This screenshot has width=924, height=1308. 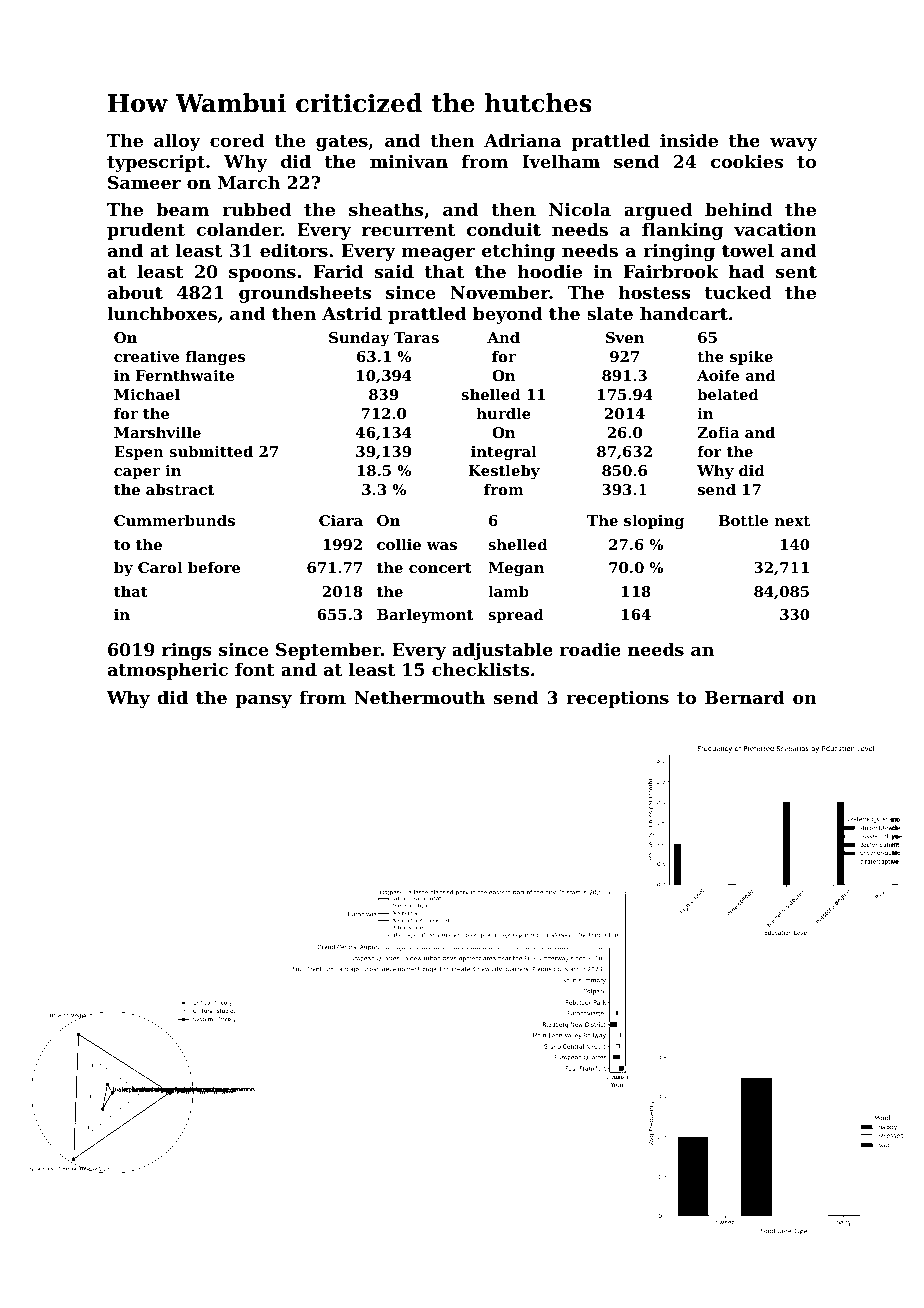 What do you see at coordinates (135, 292) in the screenshot?
I see `about` at bounding box center [135, 292].
